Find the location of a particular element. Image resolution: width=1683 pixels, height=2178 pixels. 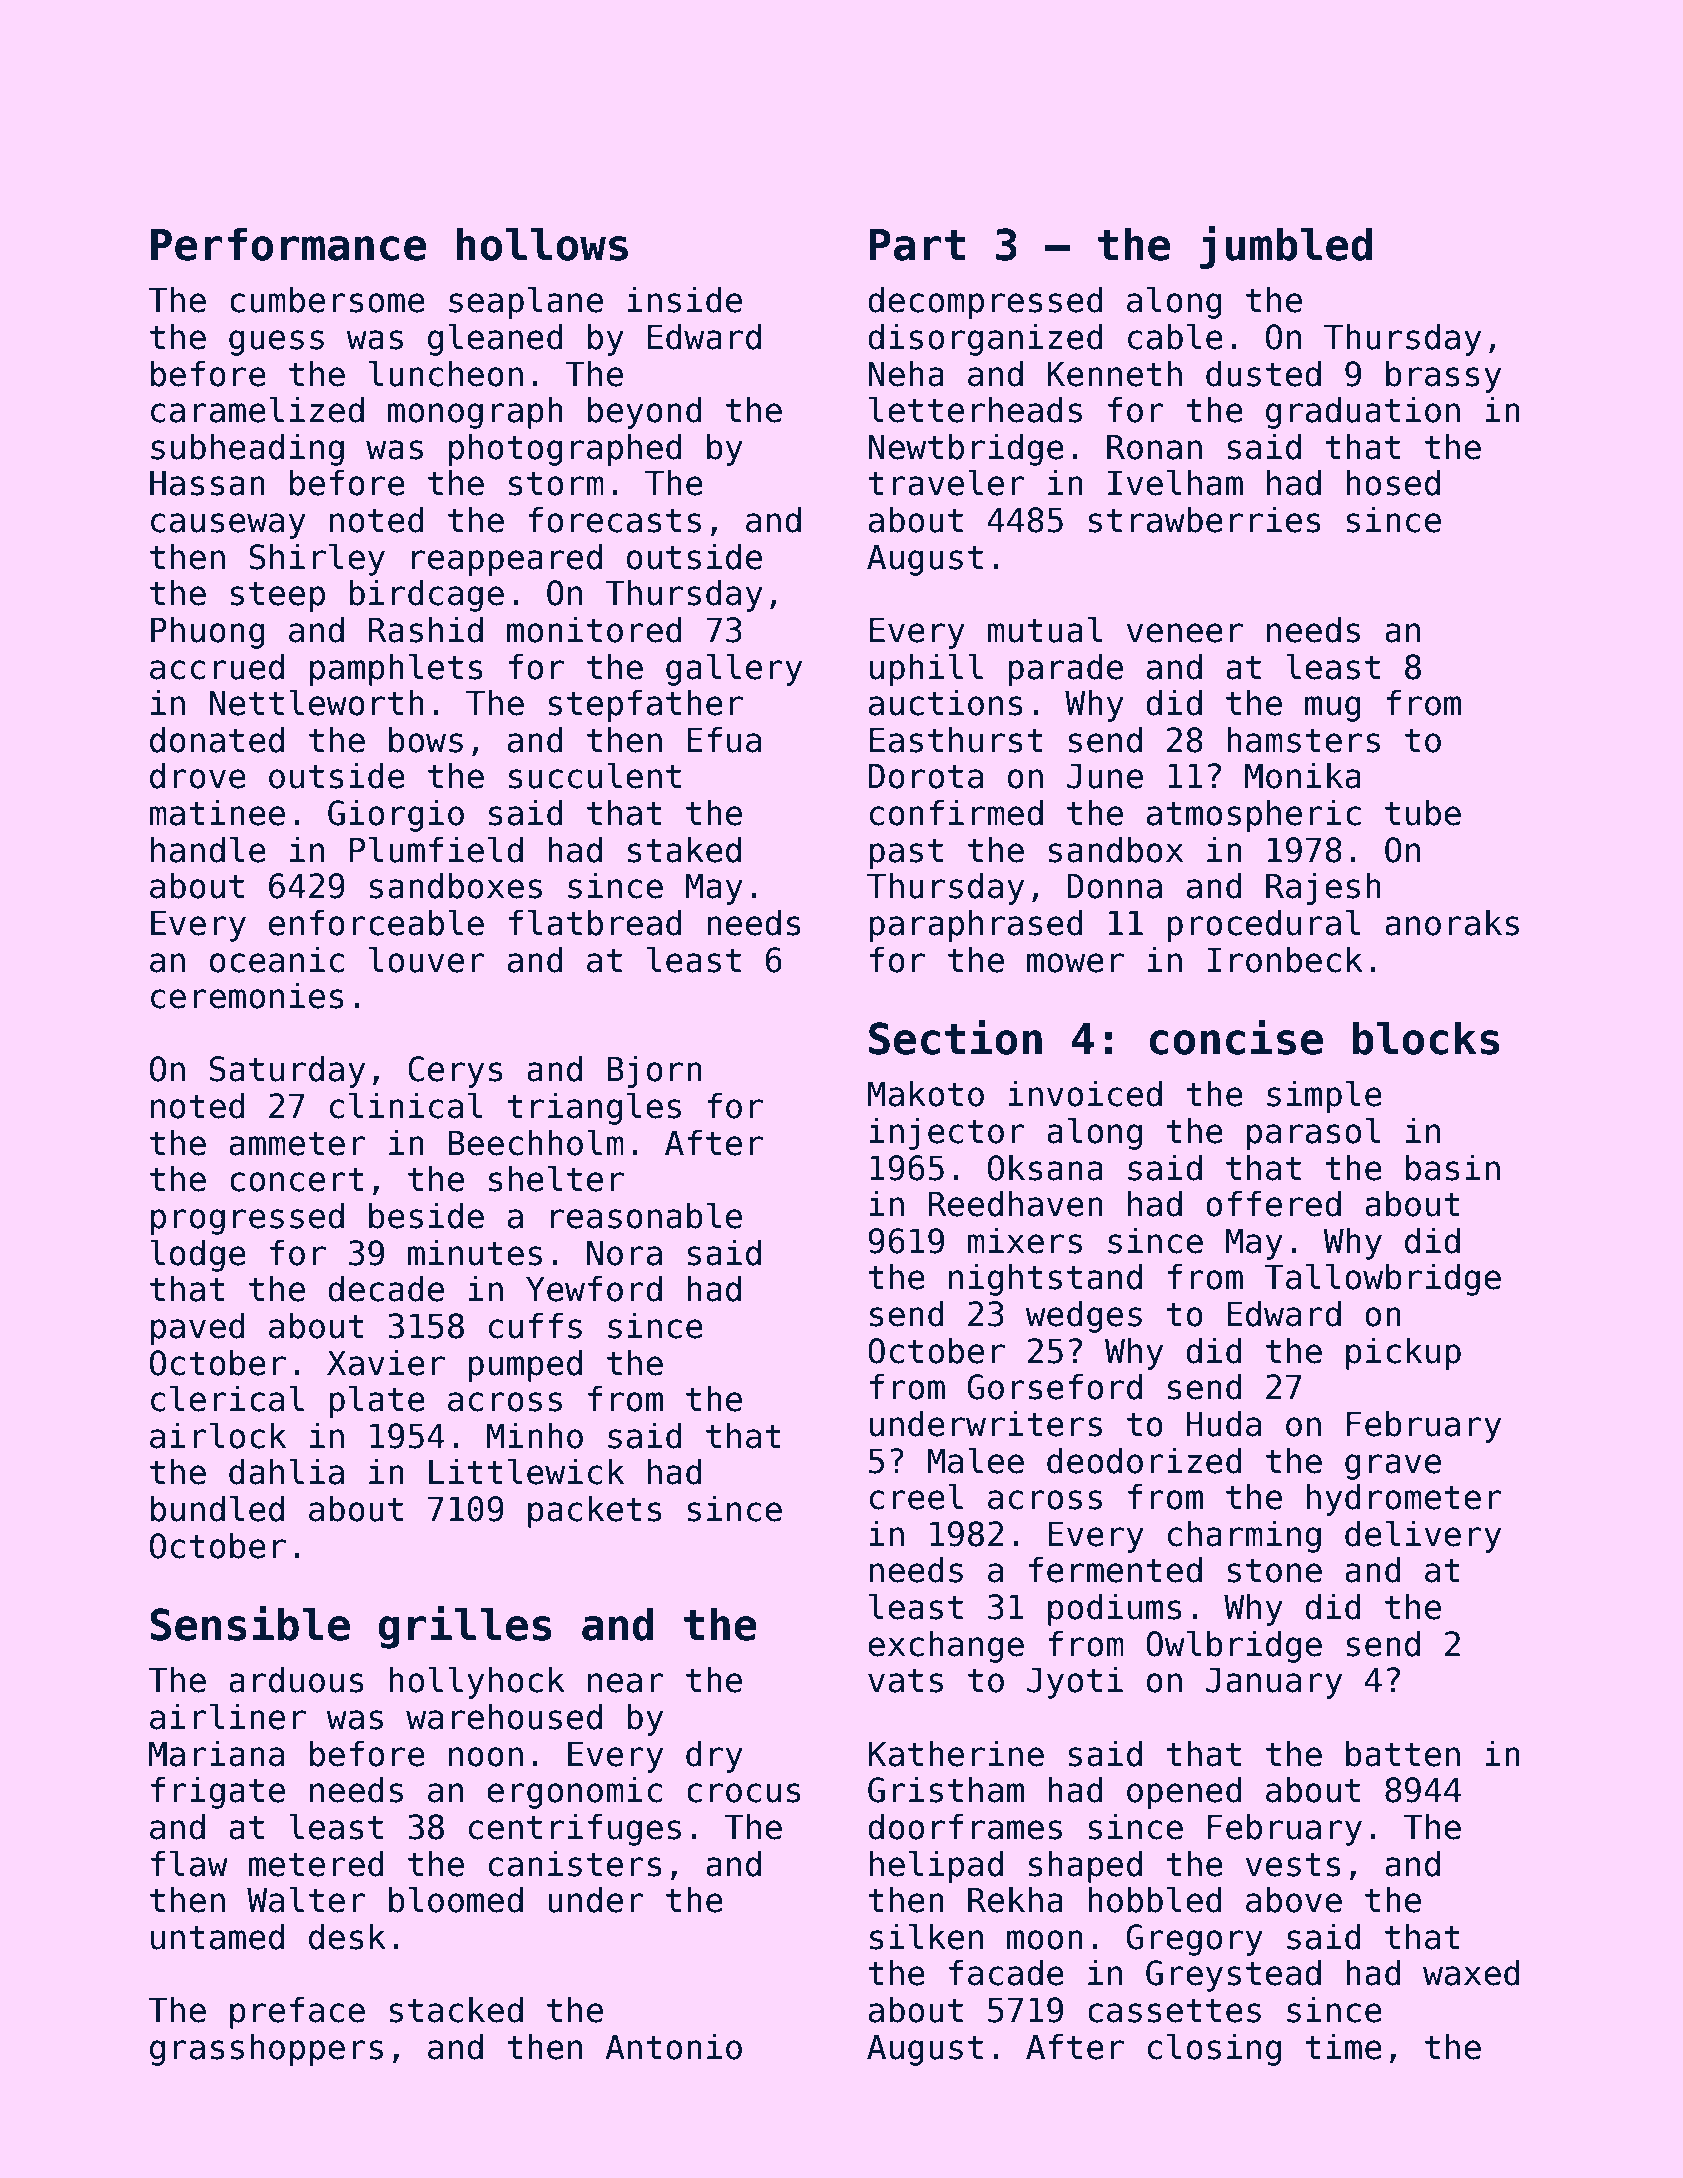

Minho is located at coordinates (535, 1435).
